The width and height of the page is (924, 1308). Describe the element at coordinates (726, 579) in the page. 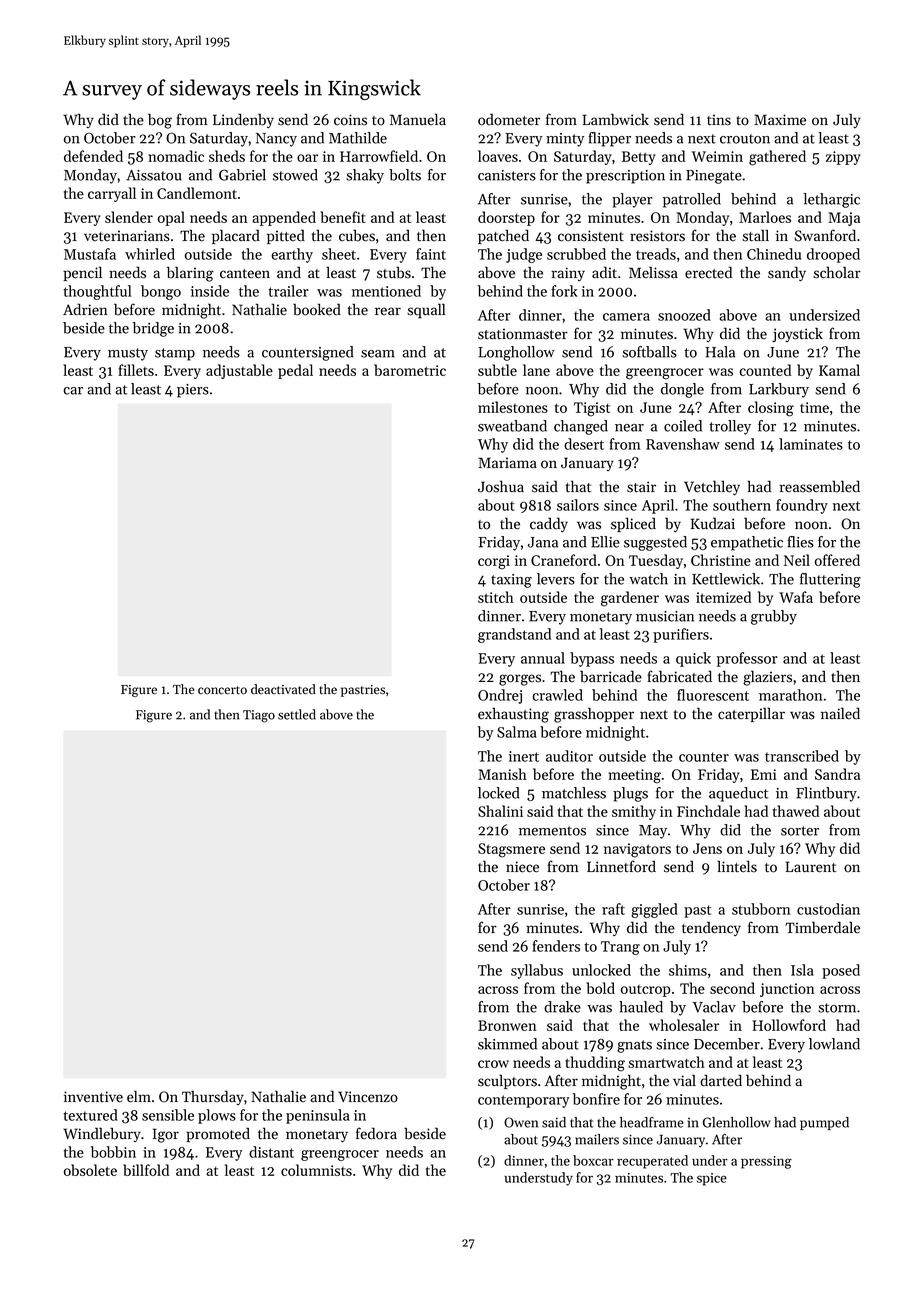

I see `Kettlewick` at that location.
